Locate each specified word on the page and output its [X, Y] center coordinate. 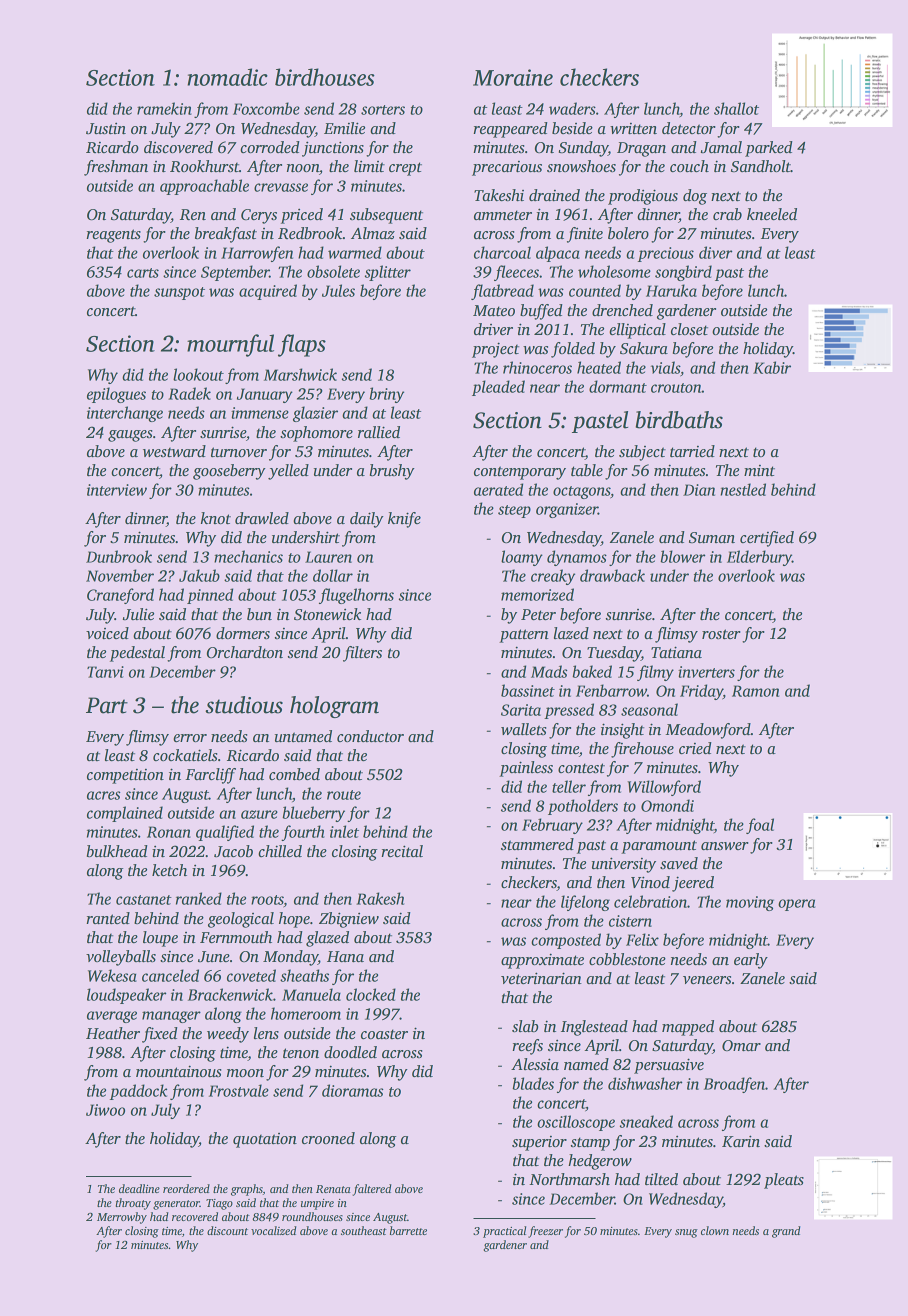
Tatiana [676, 652]
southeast [364, 1230]
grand [786, 1232]
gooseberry [229, 472]
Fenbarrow [611, 690]
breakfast [226, 235]
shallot [736, 108]
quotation [265, 1140]
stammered [537, 844]
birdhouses [325, 77]
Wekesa [112, 975]
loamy [522, 558]
